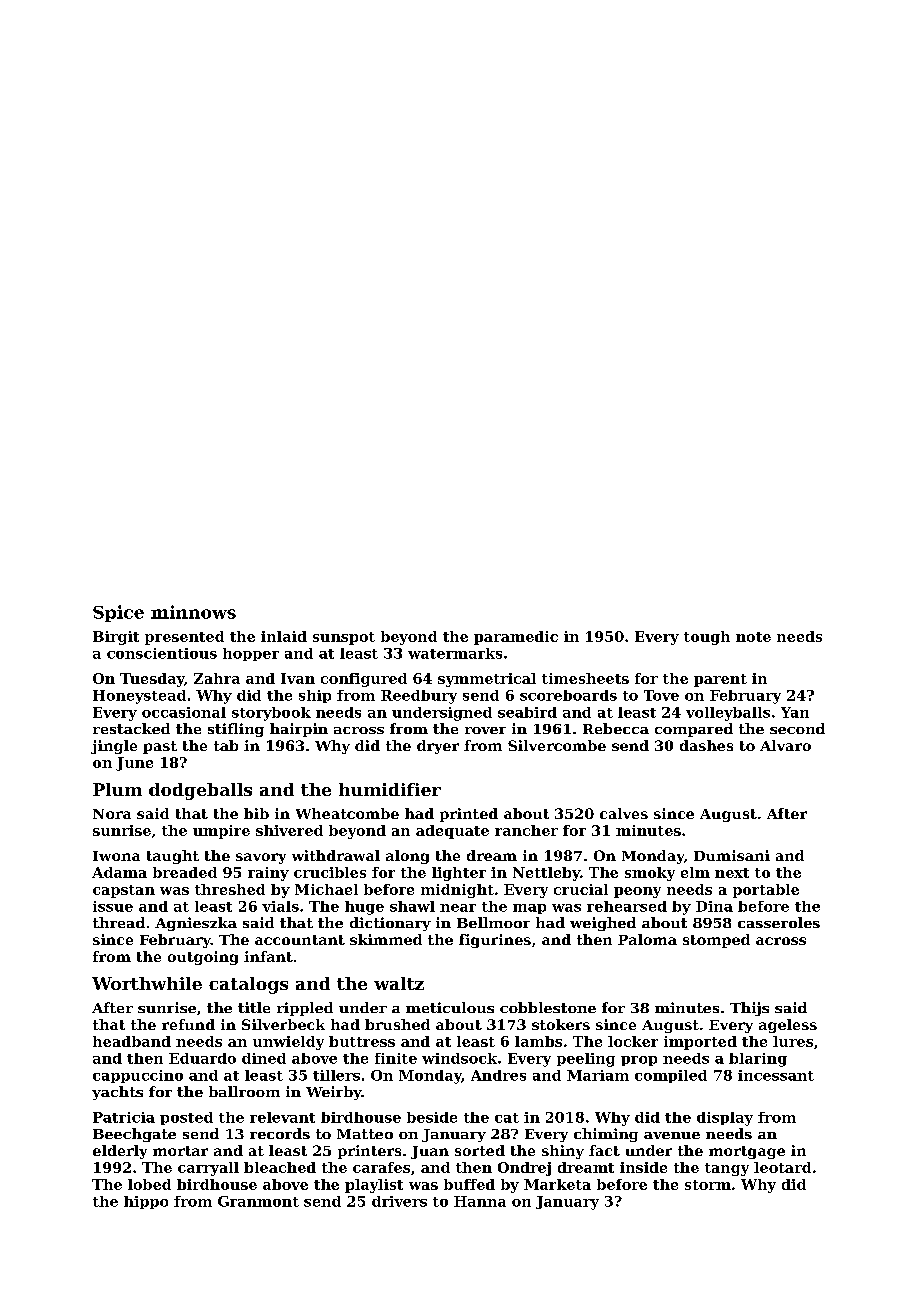 The height and width of the document is (1314, 924). What do you see at coordinates (202, 1058) in the document?
I see `Eduardo` at bounding box center [202, 1058].
